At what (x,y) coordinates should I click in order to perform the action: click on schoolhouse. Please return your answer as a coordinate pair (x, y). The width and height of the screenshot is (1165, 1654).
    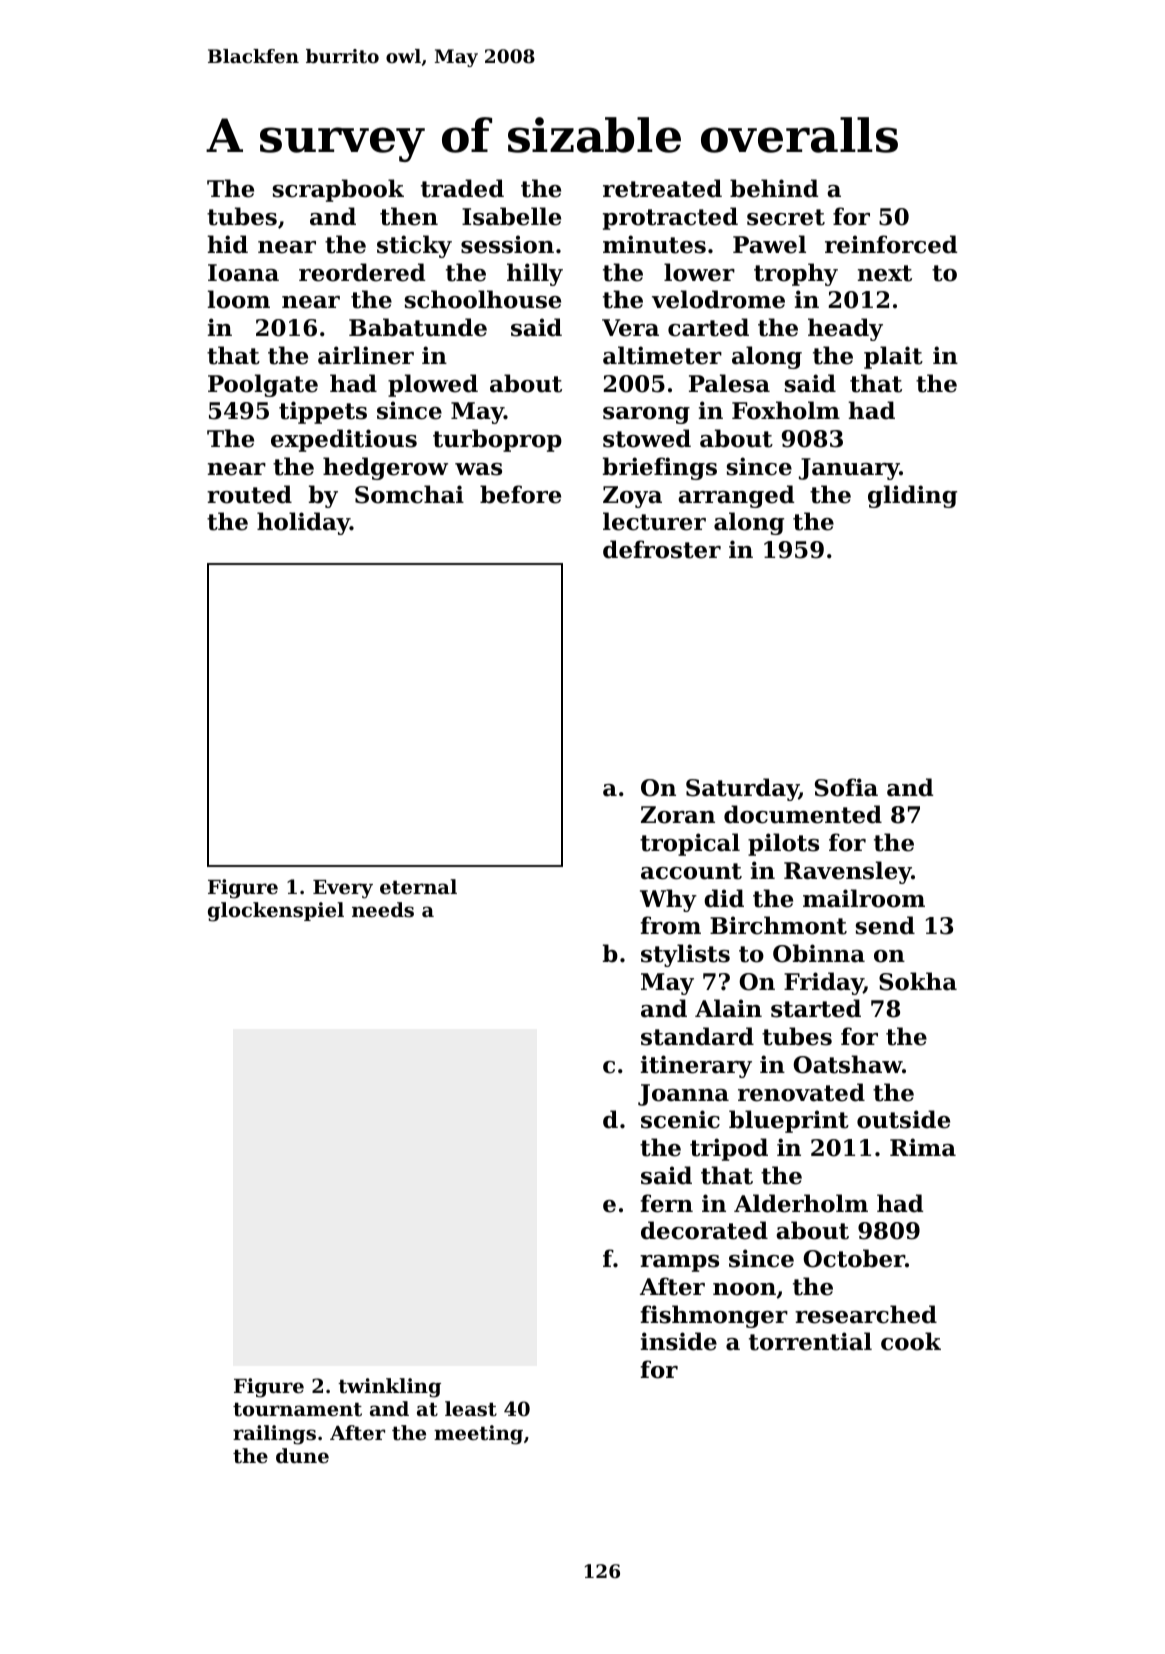
    Looking at the image, I should click on (483, 299).
